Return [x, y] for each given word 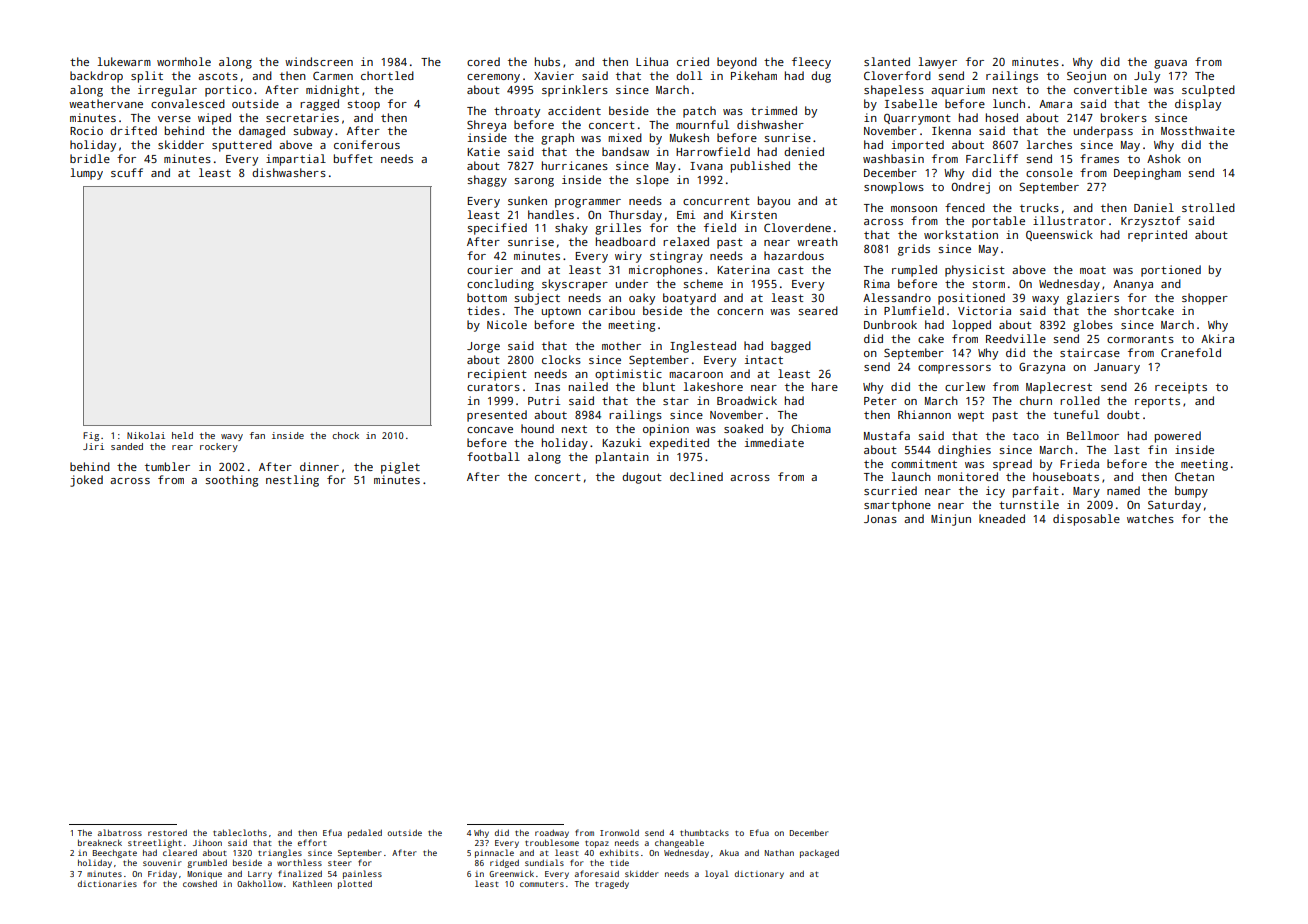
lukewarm [124, 61]
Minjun [951, 520]
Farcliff [992, 158]
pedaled [365, 833]
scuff [127, 172]
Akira [1217, 338]
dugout [642, 478]
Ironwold [619, 832]
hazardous [794, 255]
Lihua [652, 61]
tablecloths [240, 832]
